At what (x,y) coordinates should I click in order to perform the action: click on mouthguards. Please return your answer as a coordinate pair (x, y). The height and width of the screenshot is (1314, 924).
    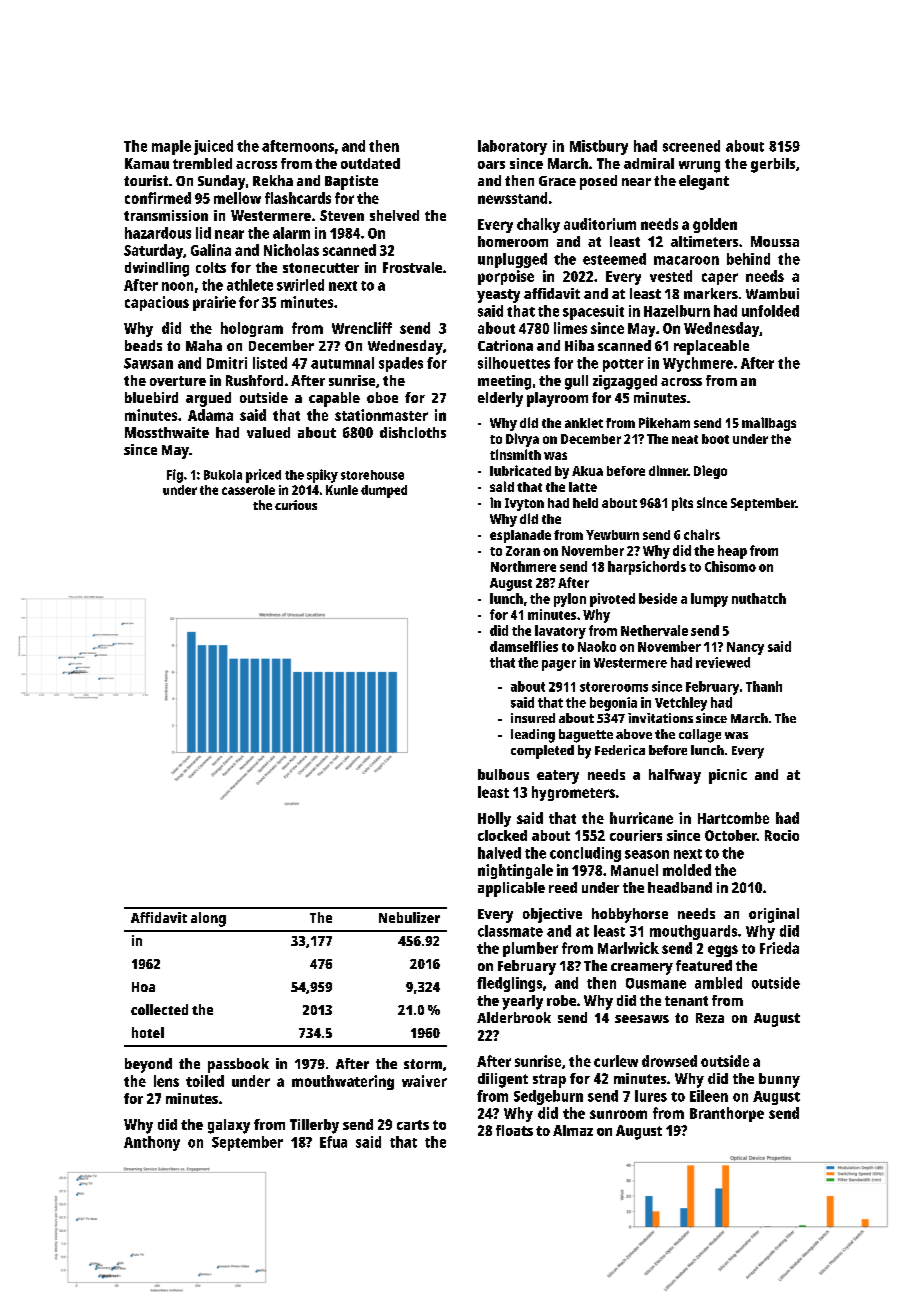
    Looking at the image, I should click on (693, 932).
